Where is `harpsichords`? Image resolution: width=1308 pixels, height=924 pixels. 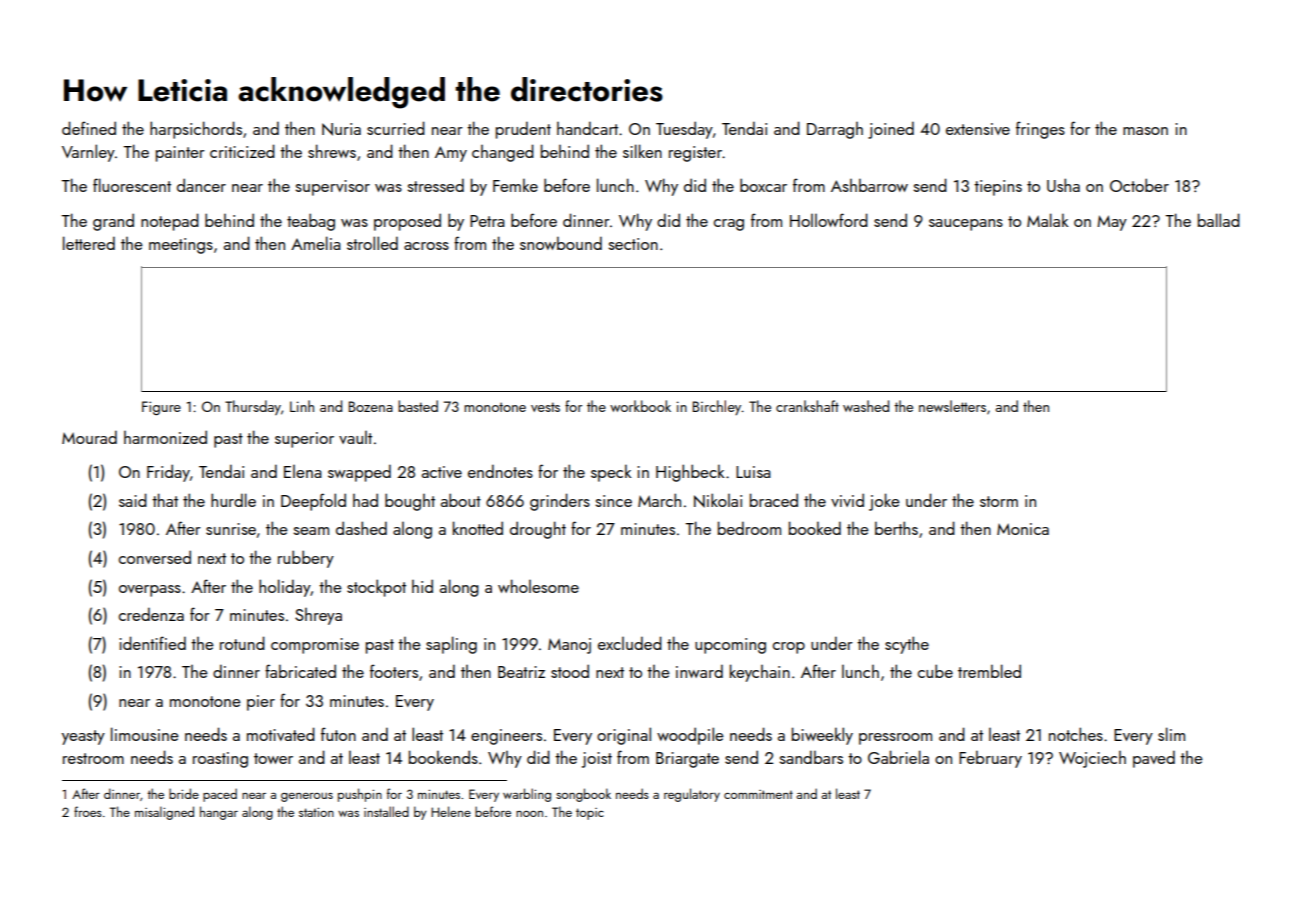 harpsichords is located at coordinates (196, 130).
